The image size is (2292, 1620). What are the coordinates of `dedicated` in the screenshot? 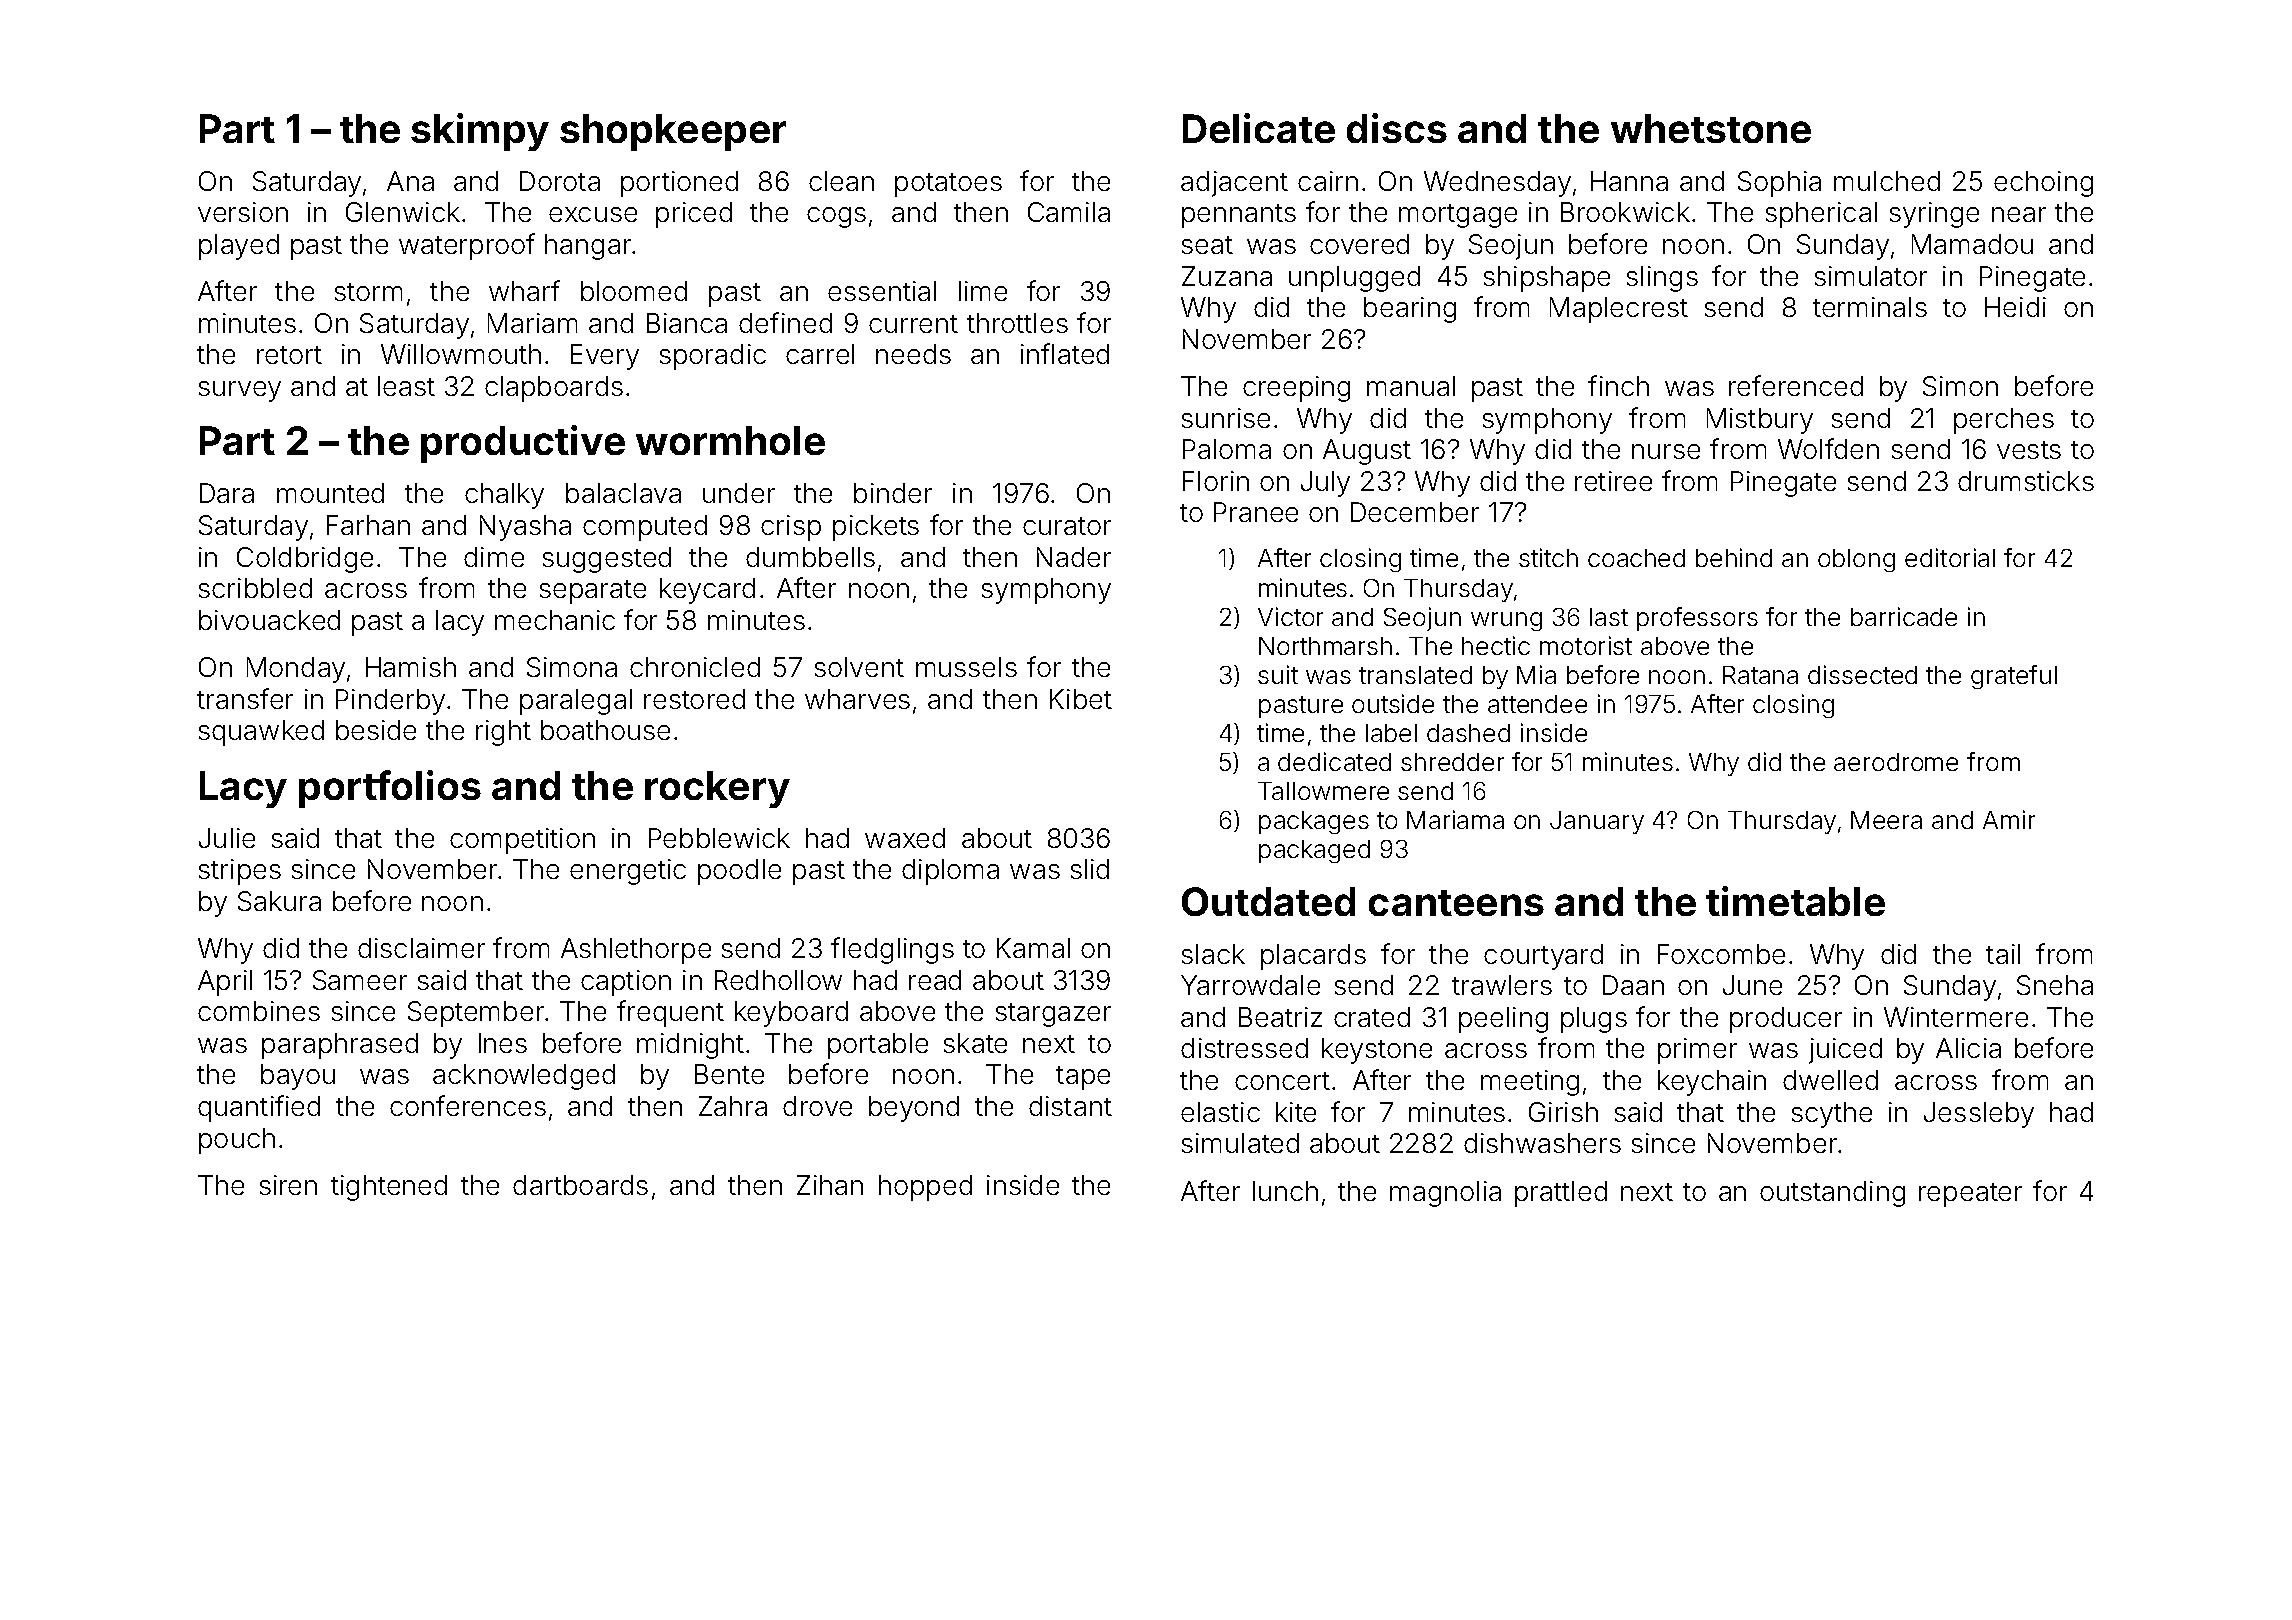 It's located at (1334, 761).
